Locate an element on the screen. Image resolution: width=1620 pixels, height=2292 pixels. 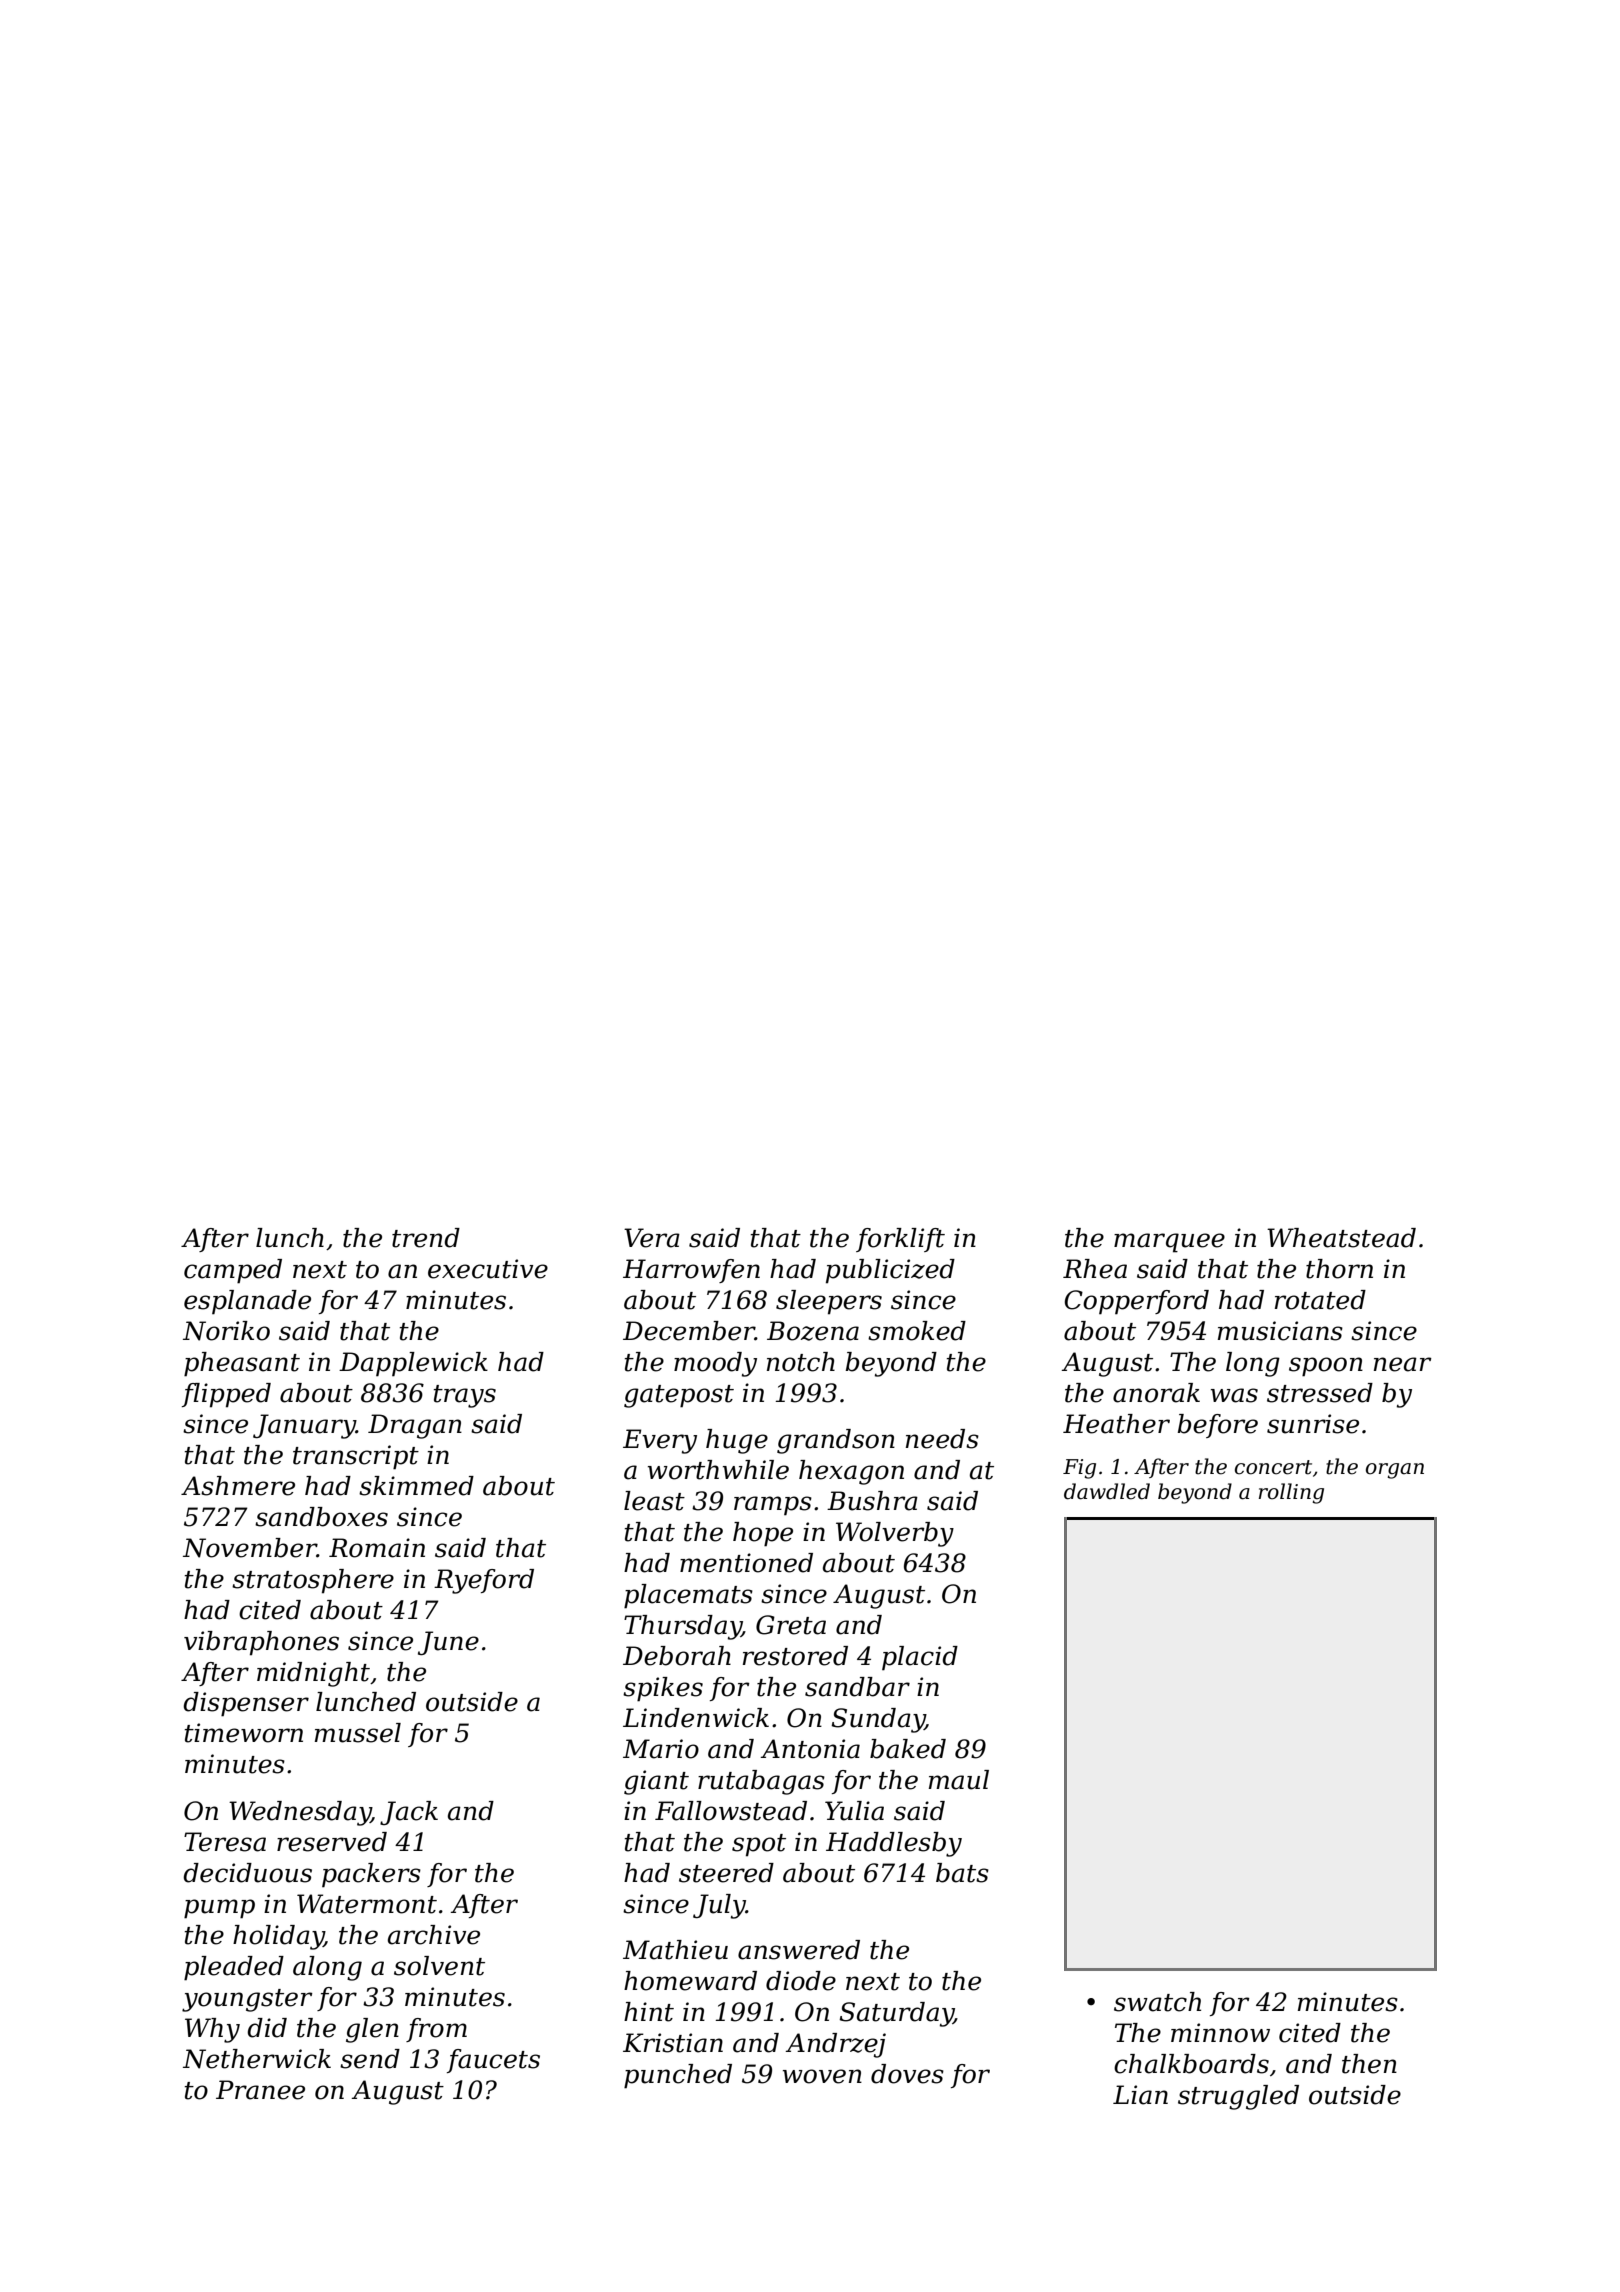
faucets is located at coordinates (493, 2061).
